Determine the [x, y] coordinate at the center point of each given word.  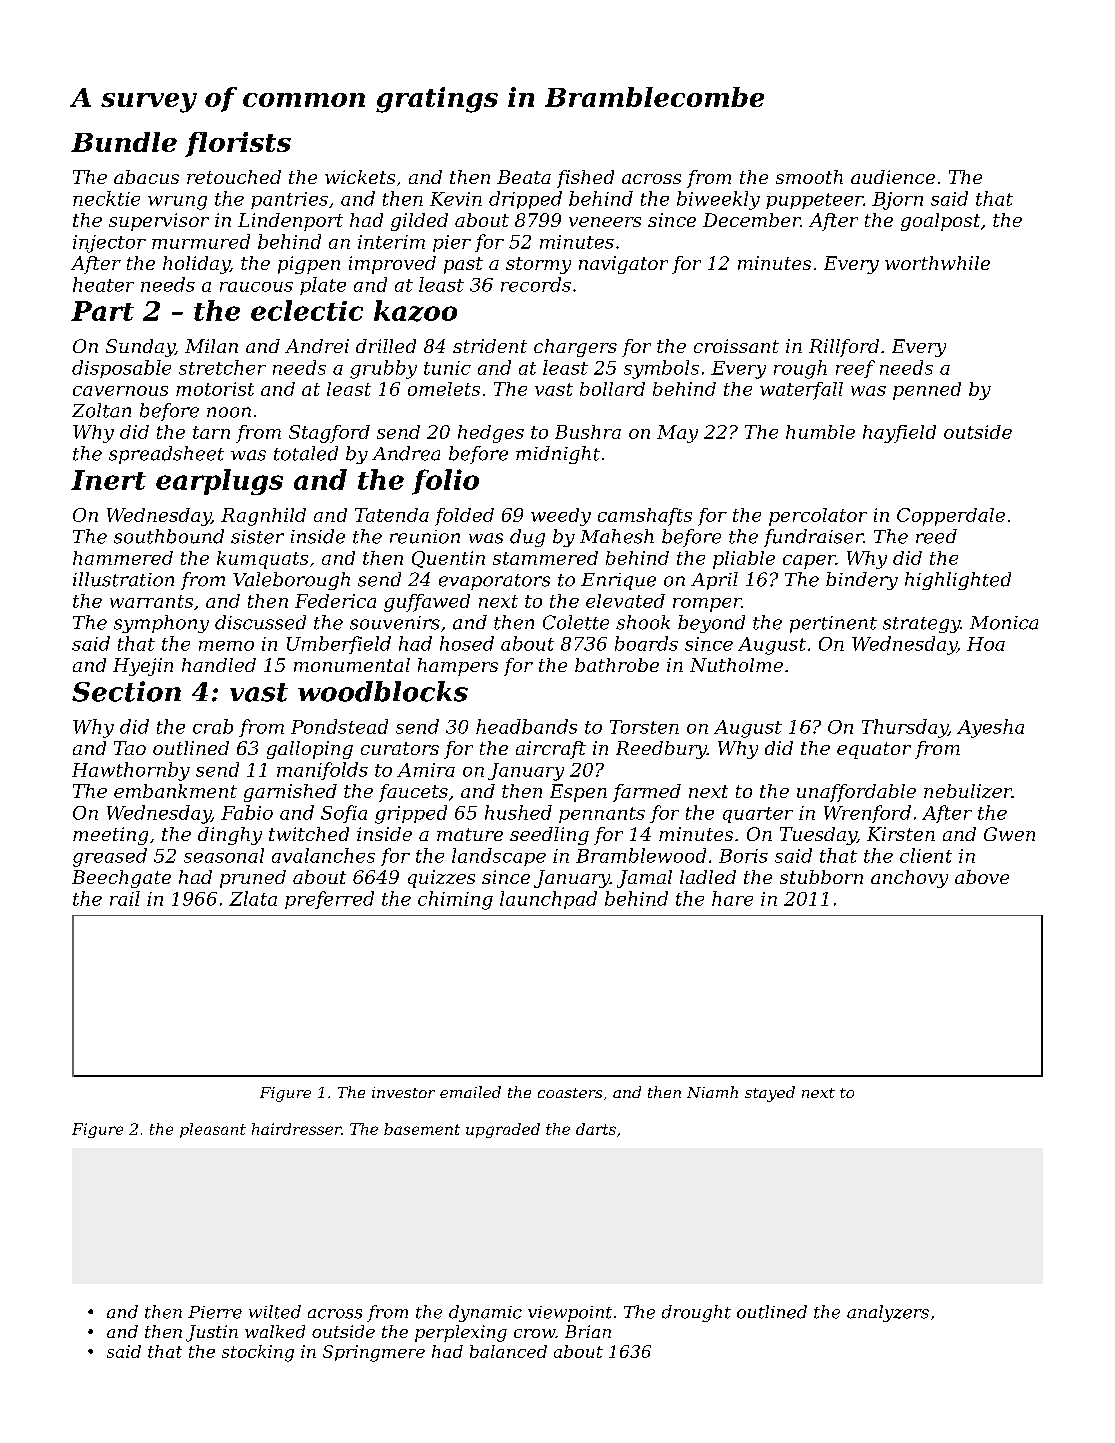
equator [874, 750]
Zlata [253, 898]
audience [893, 177]
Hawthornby [131, 771]
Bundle [124, 142]
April [714, 581]
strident [490, 346]
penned [927, 391]
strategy [921, 625]
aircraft [551, 750]
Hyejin [143, 667]
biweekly [718, 200]
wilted [275, 1312]
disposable [121, 369]
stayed [770, 1094]
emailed [470, 1092]
